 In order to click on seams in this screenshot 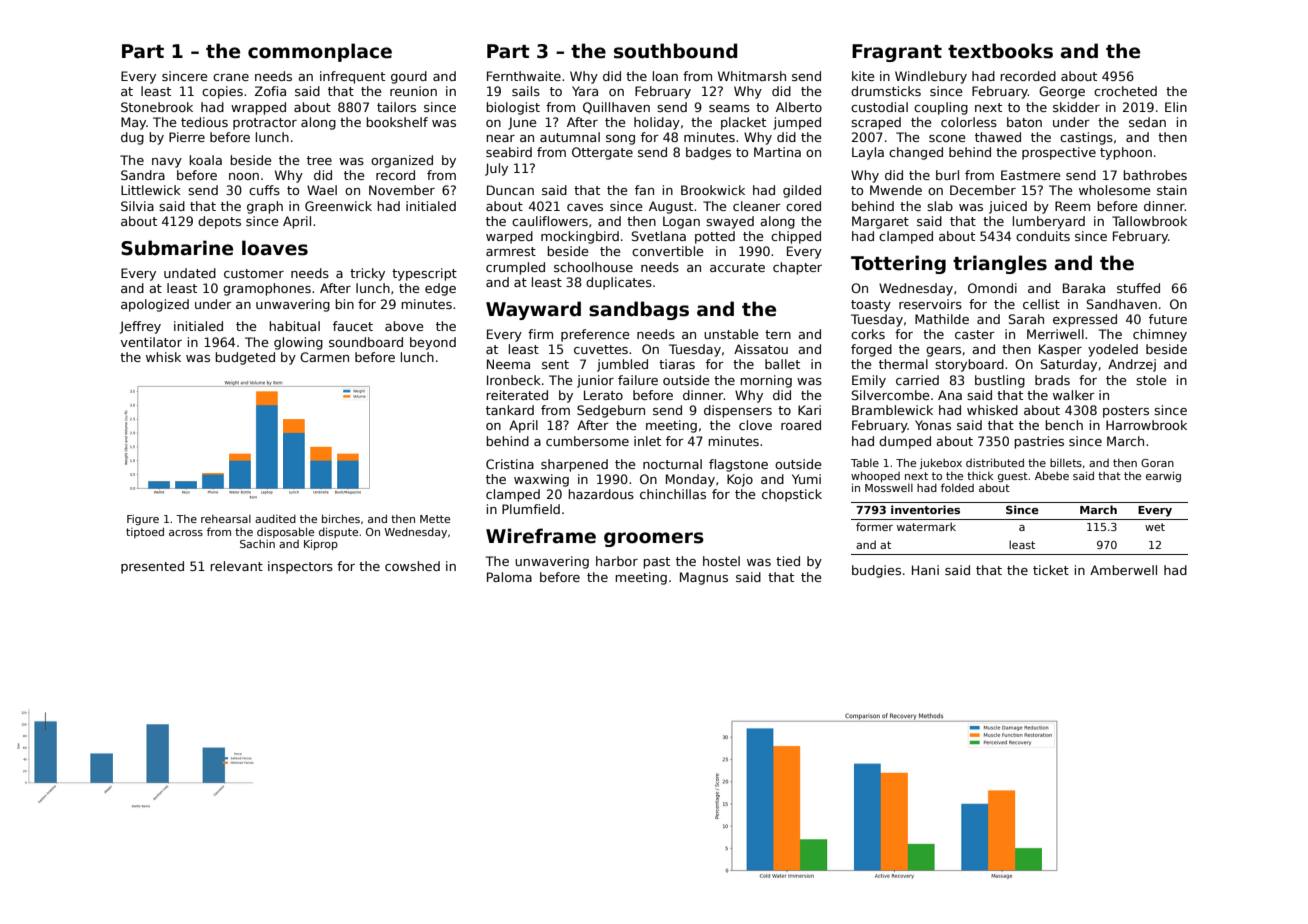, I will do `click(729, 108)`.
